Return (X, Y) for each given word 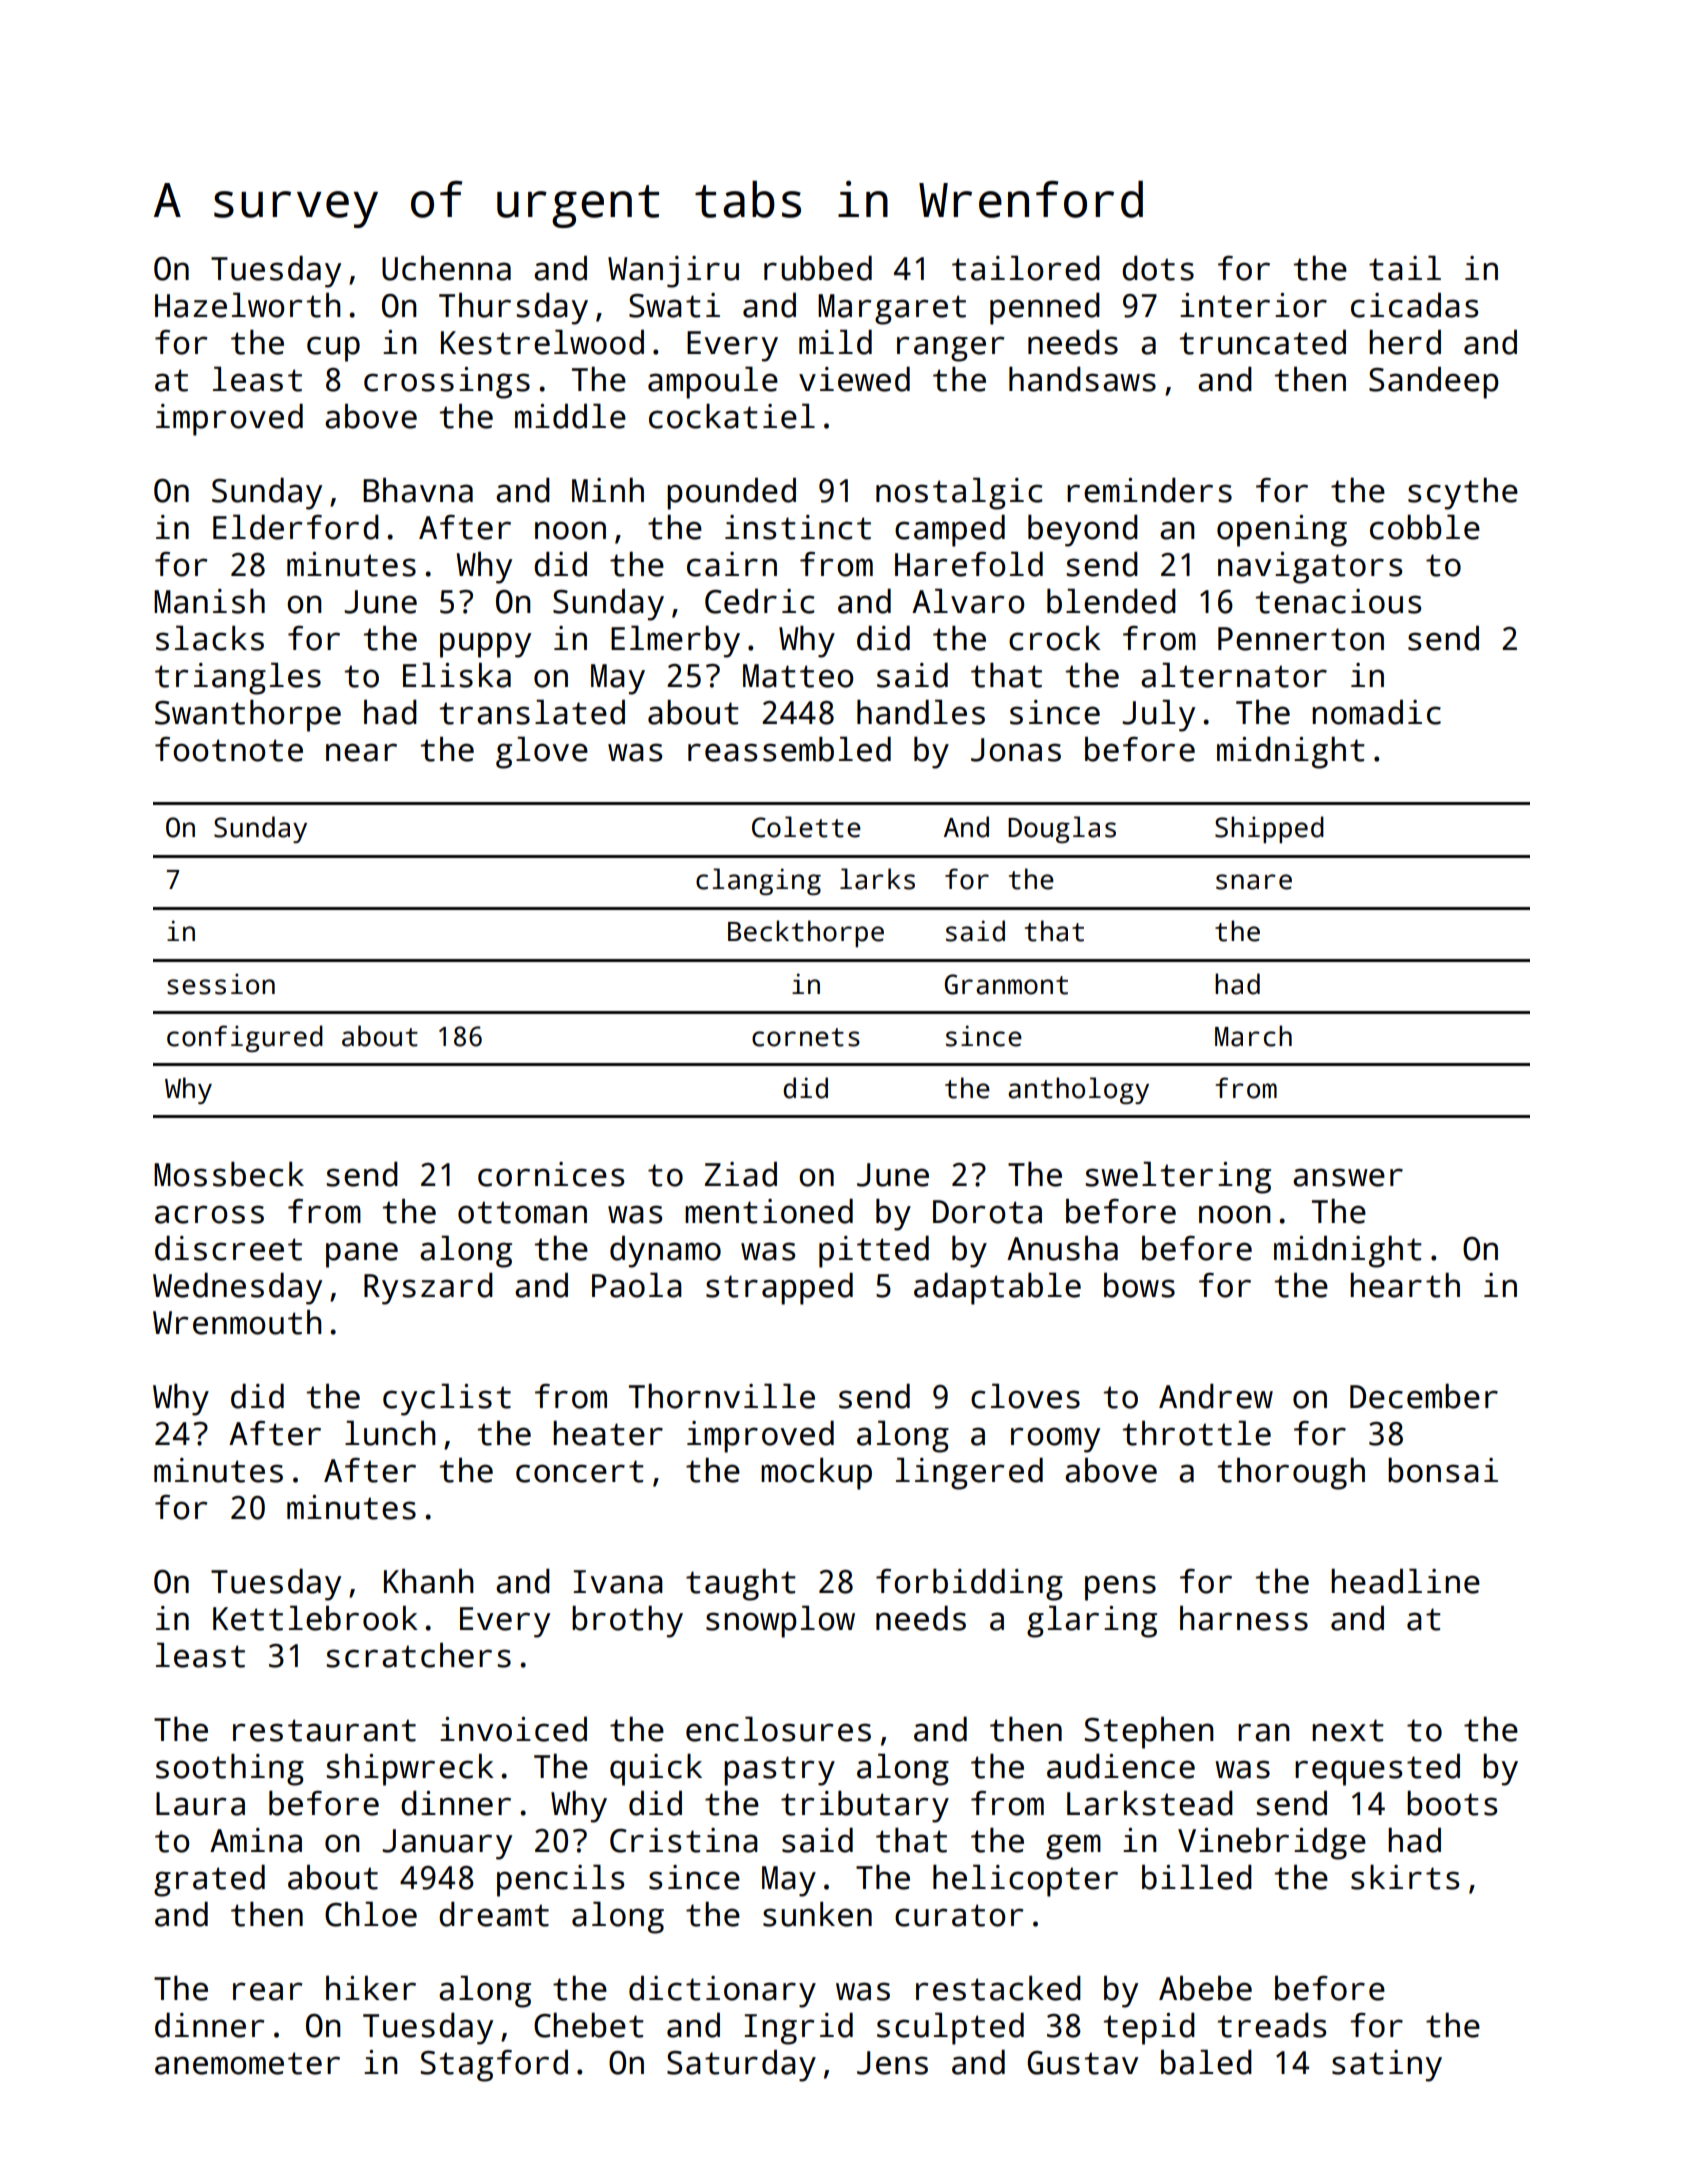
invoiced (513, 1729)
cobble (1425, 527)
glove (542, 752)
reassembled (789, 749)
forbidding (969, 1584)
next (1348, 1730)
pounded (731, 493)
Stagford (494, 2065)
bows (1139, 1285)
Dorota (987, 1212)
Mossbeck (229, 1174)
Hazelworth (248, 305)
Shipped (1269, 829)
